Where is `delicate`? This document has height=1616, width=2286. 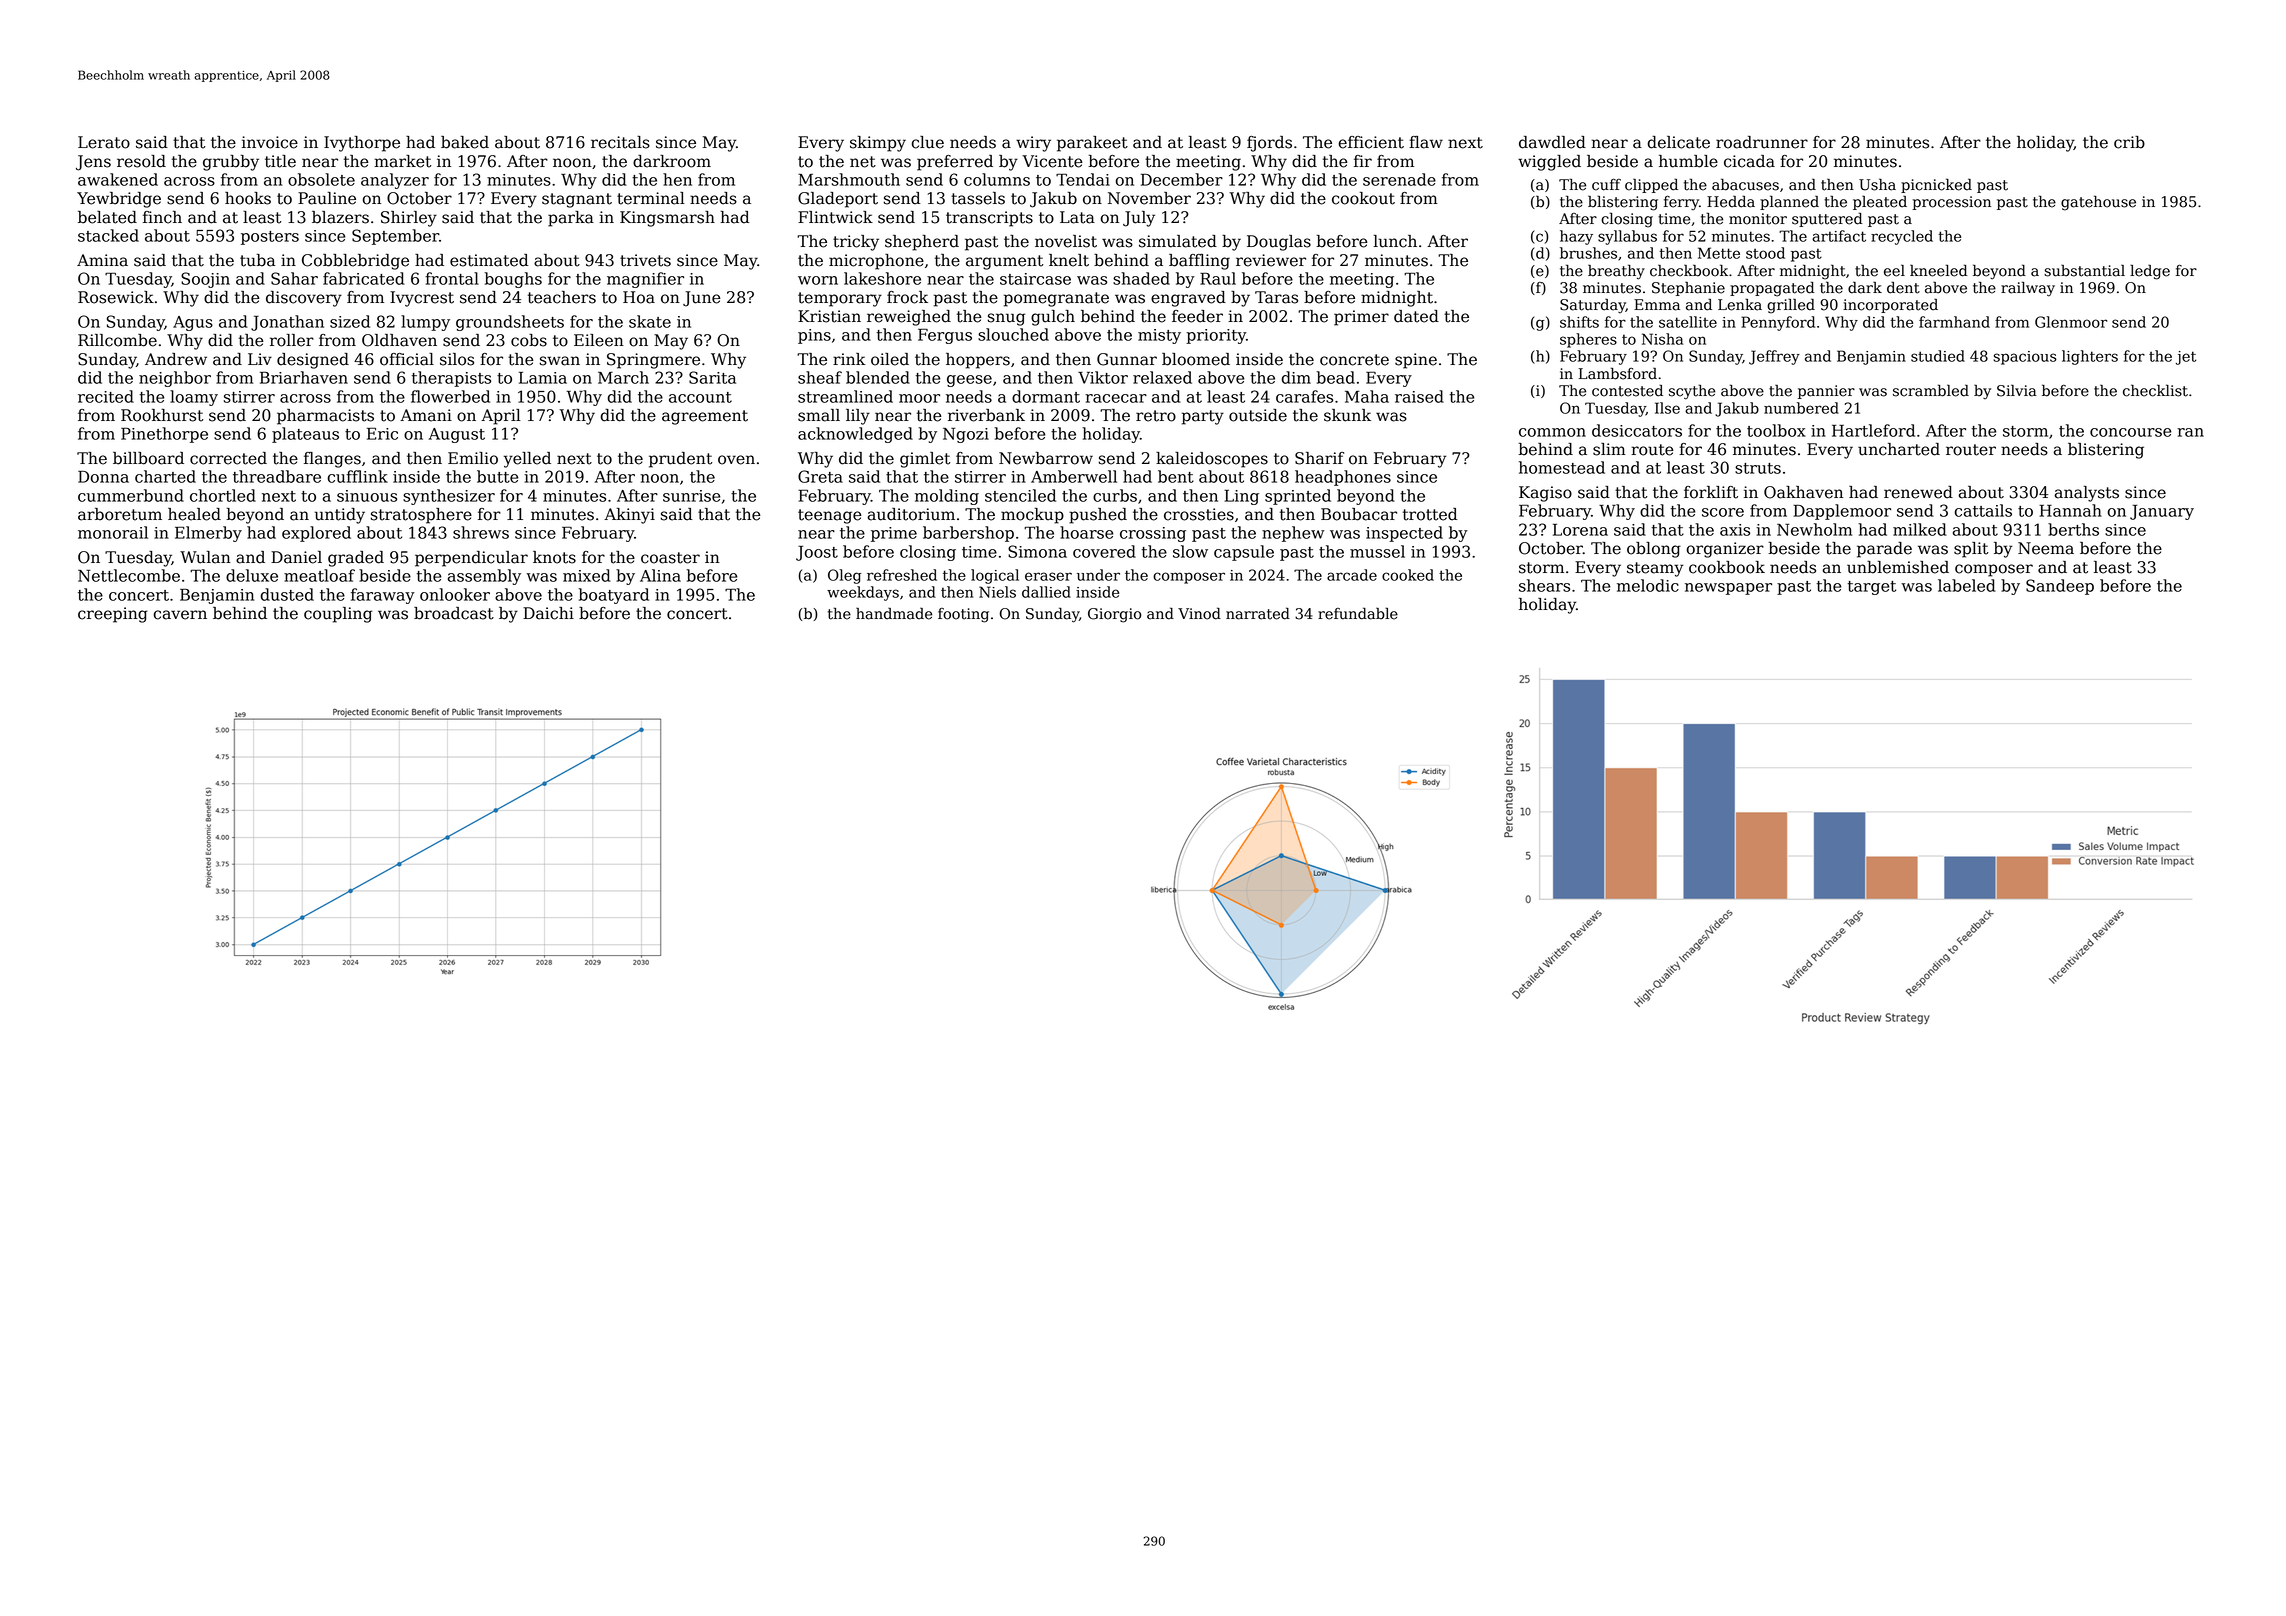 delicate is located at coordinates (1679, 142).
